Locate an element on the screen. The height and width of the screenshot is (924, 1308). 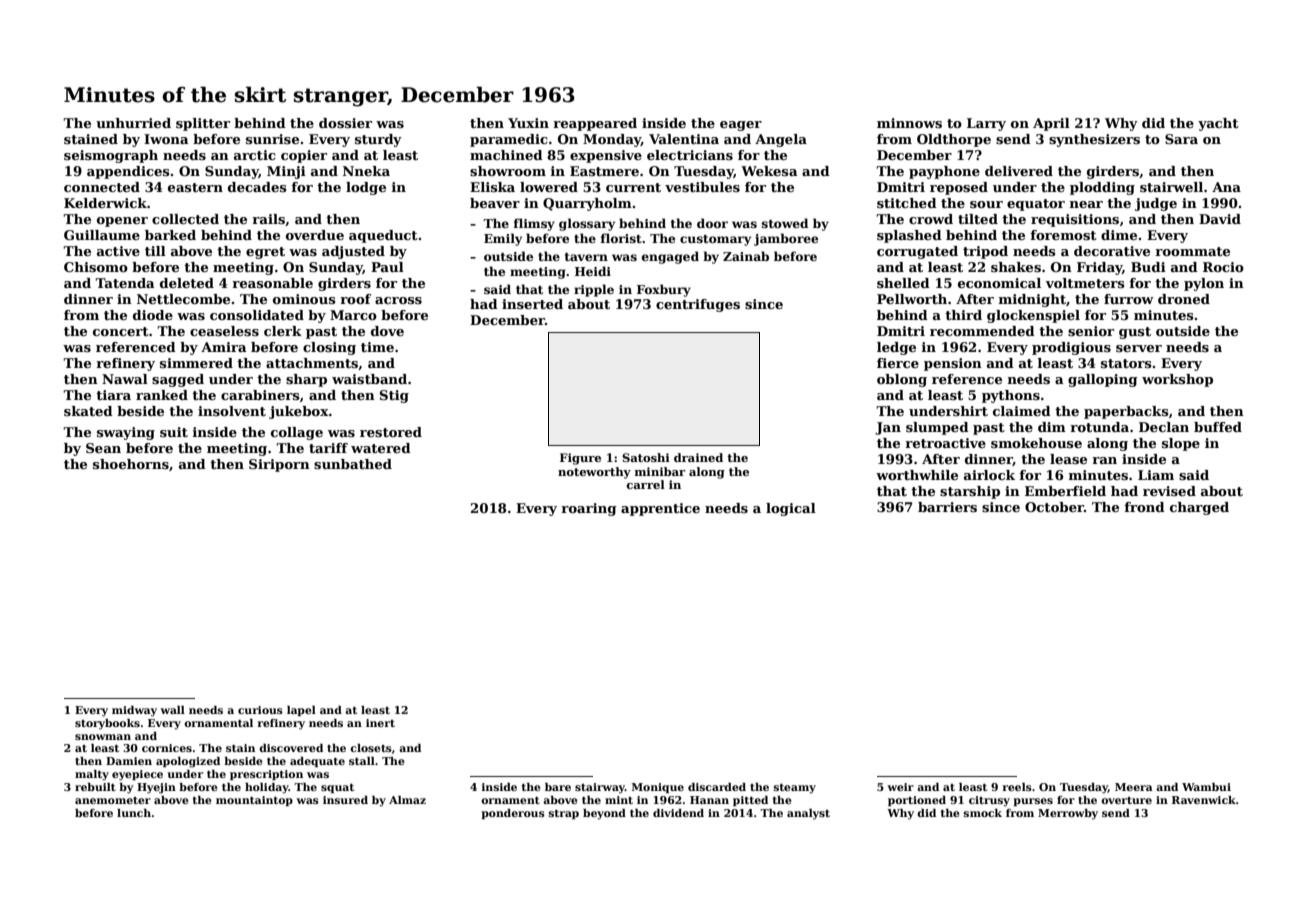
snowman is located at coordinates (103, 737).
